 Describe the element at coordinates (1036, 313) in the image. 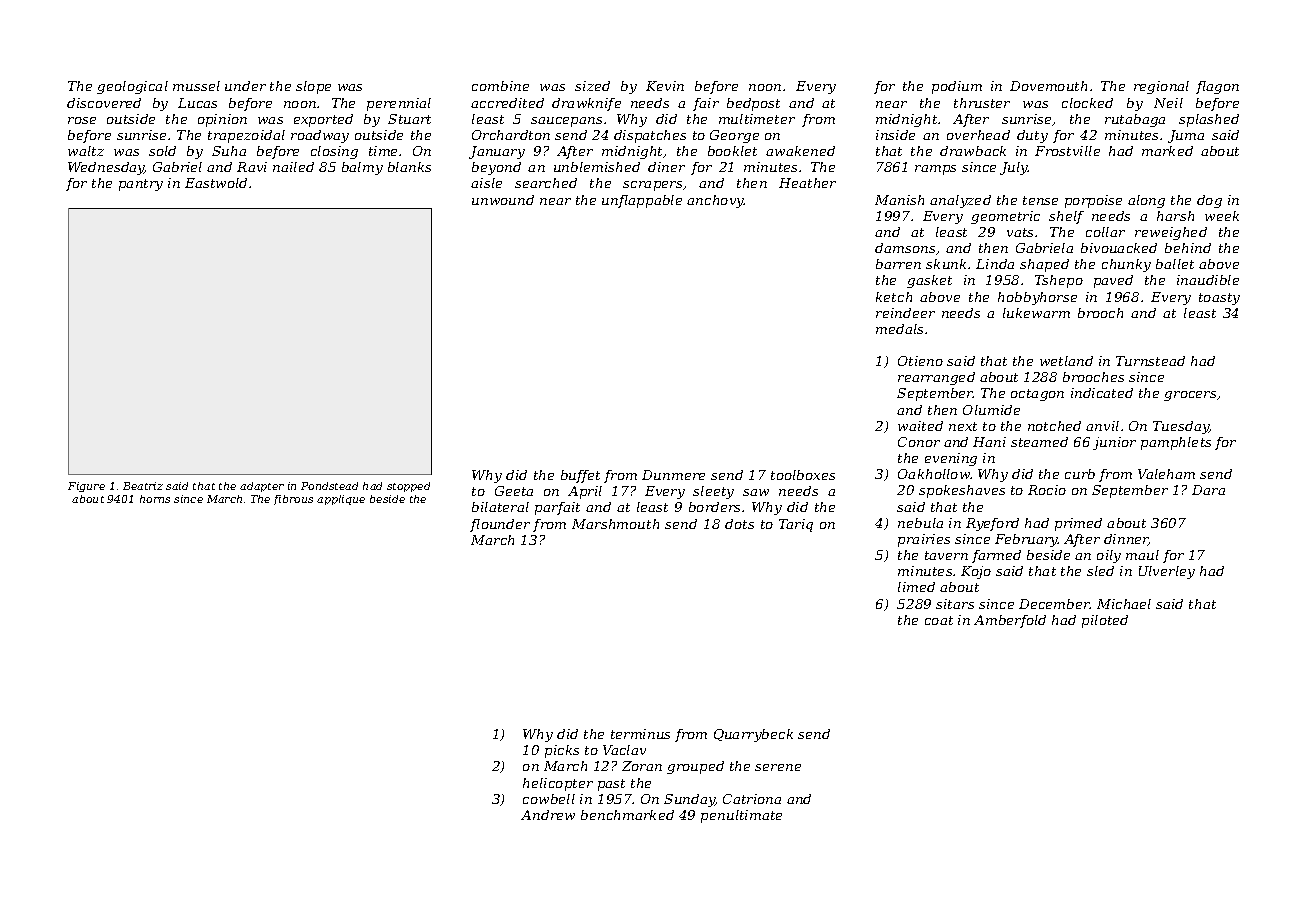

I see `lukewarm` at that location.
